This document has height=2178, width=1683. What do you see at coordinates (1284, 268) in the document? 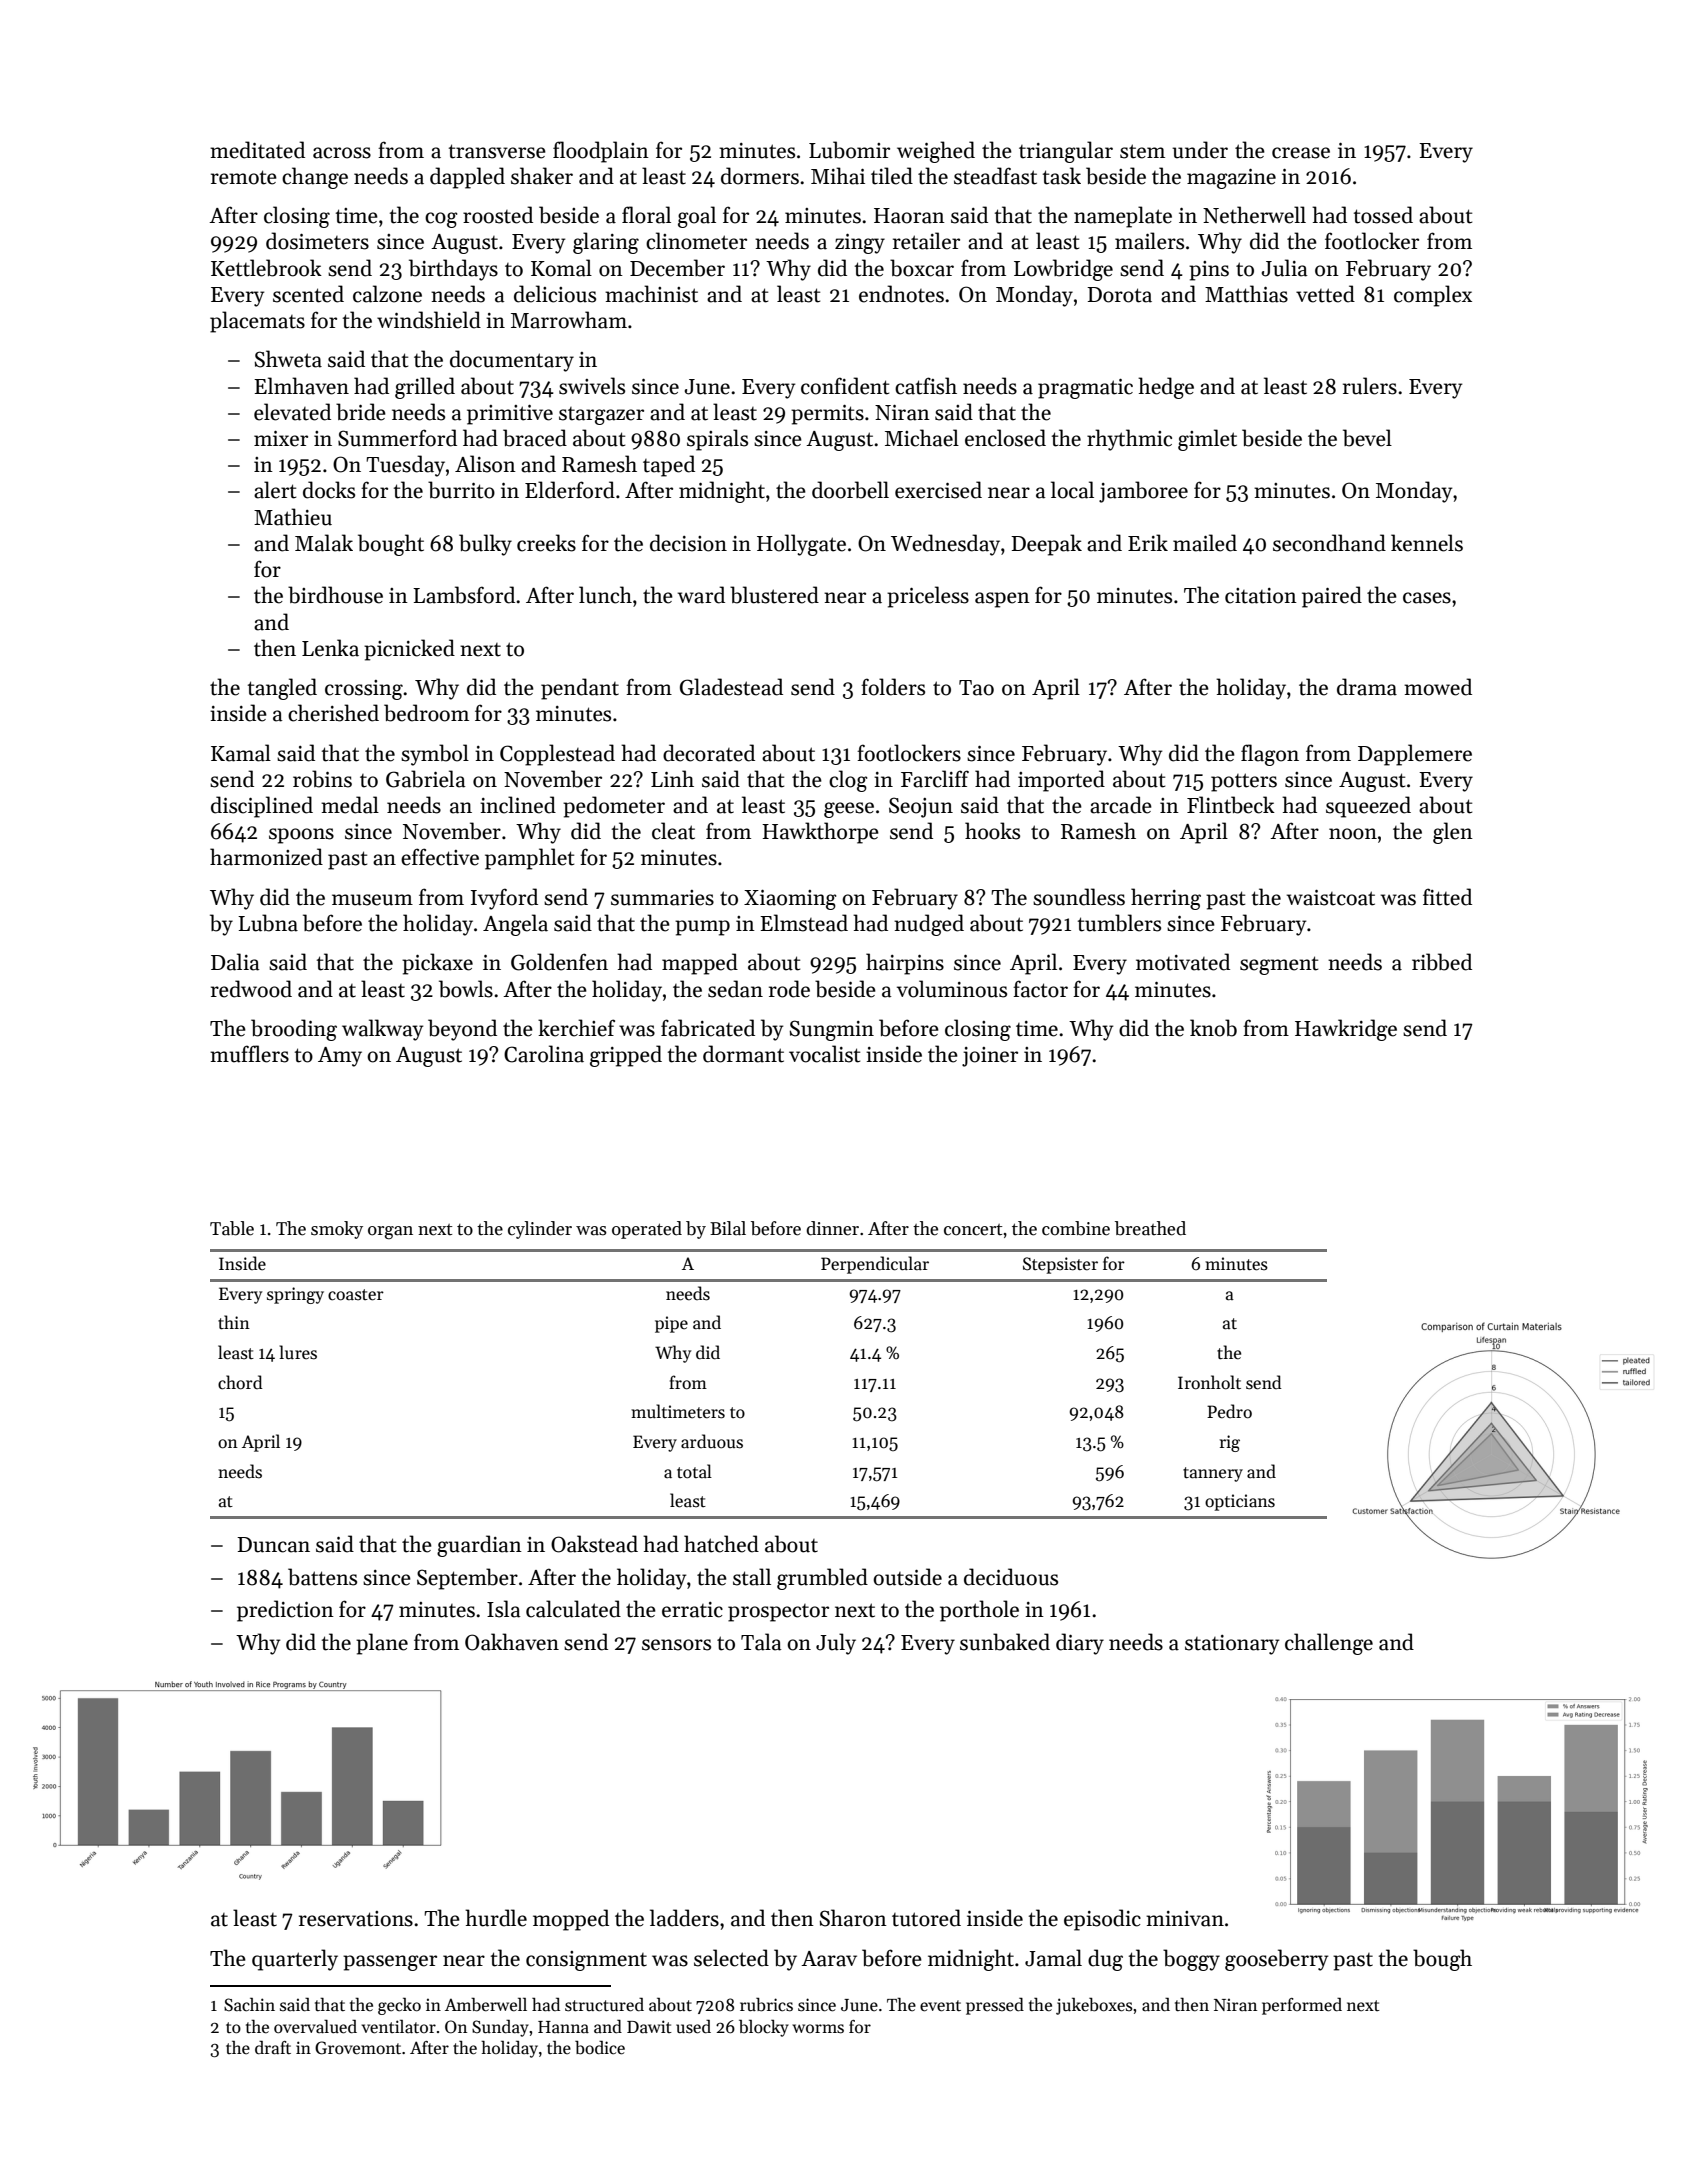
I see `Julia` at bounding box center [1284, 268].
